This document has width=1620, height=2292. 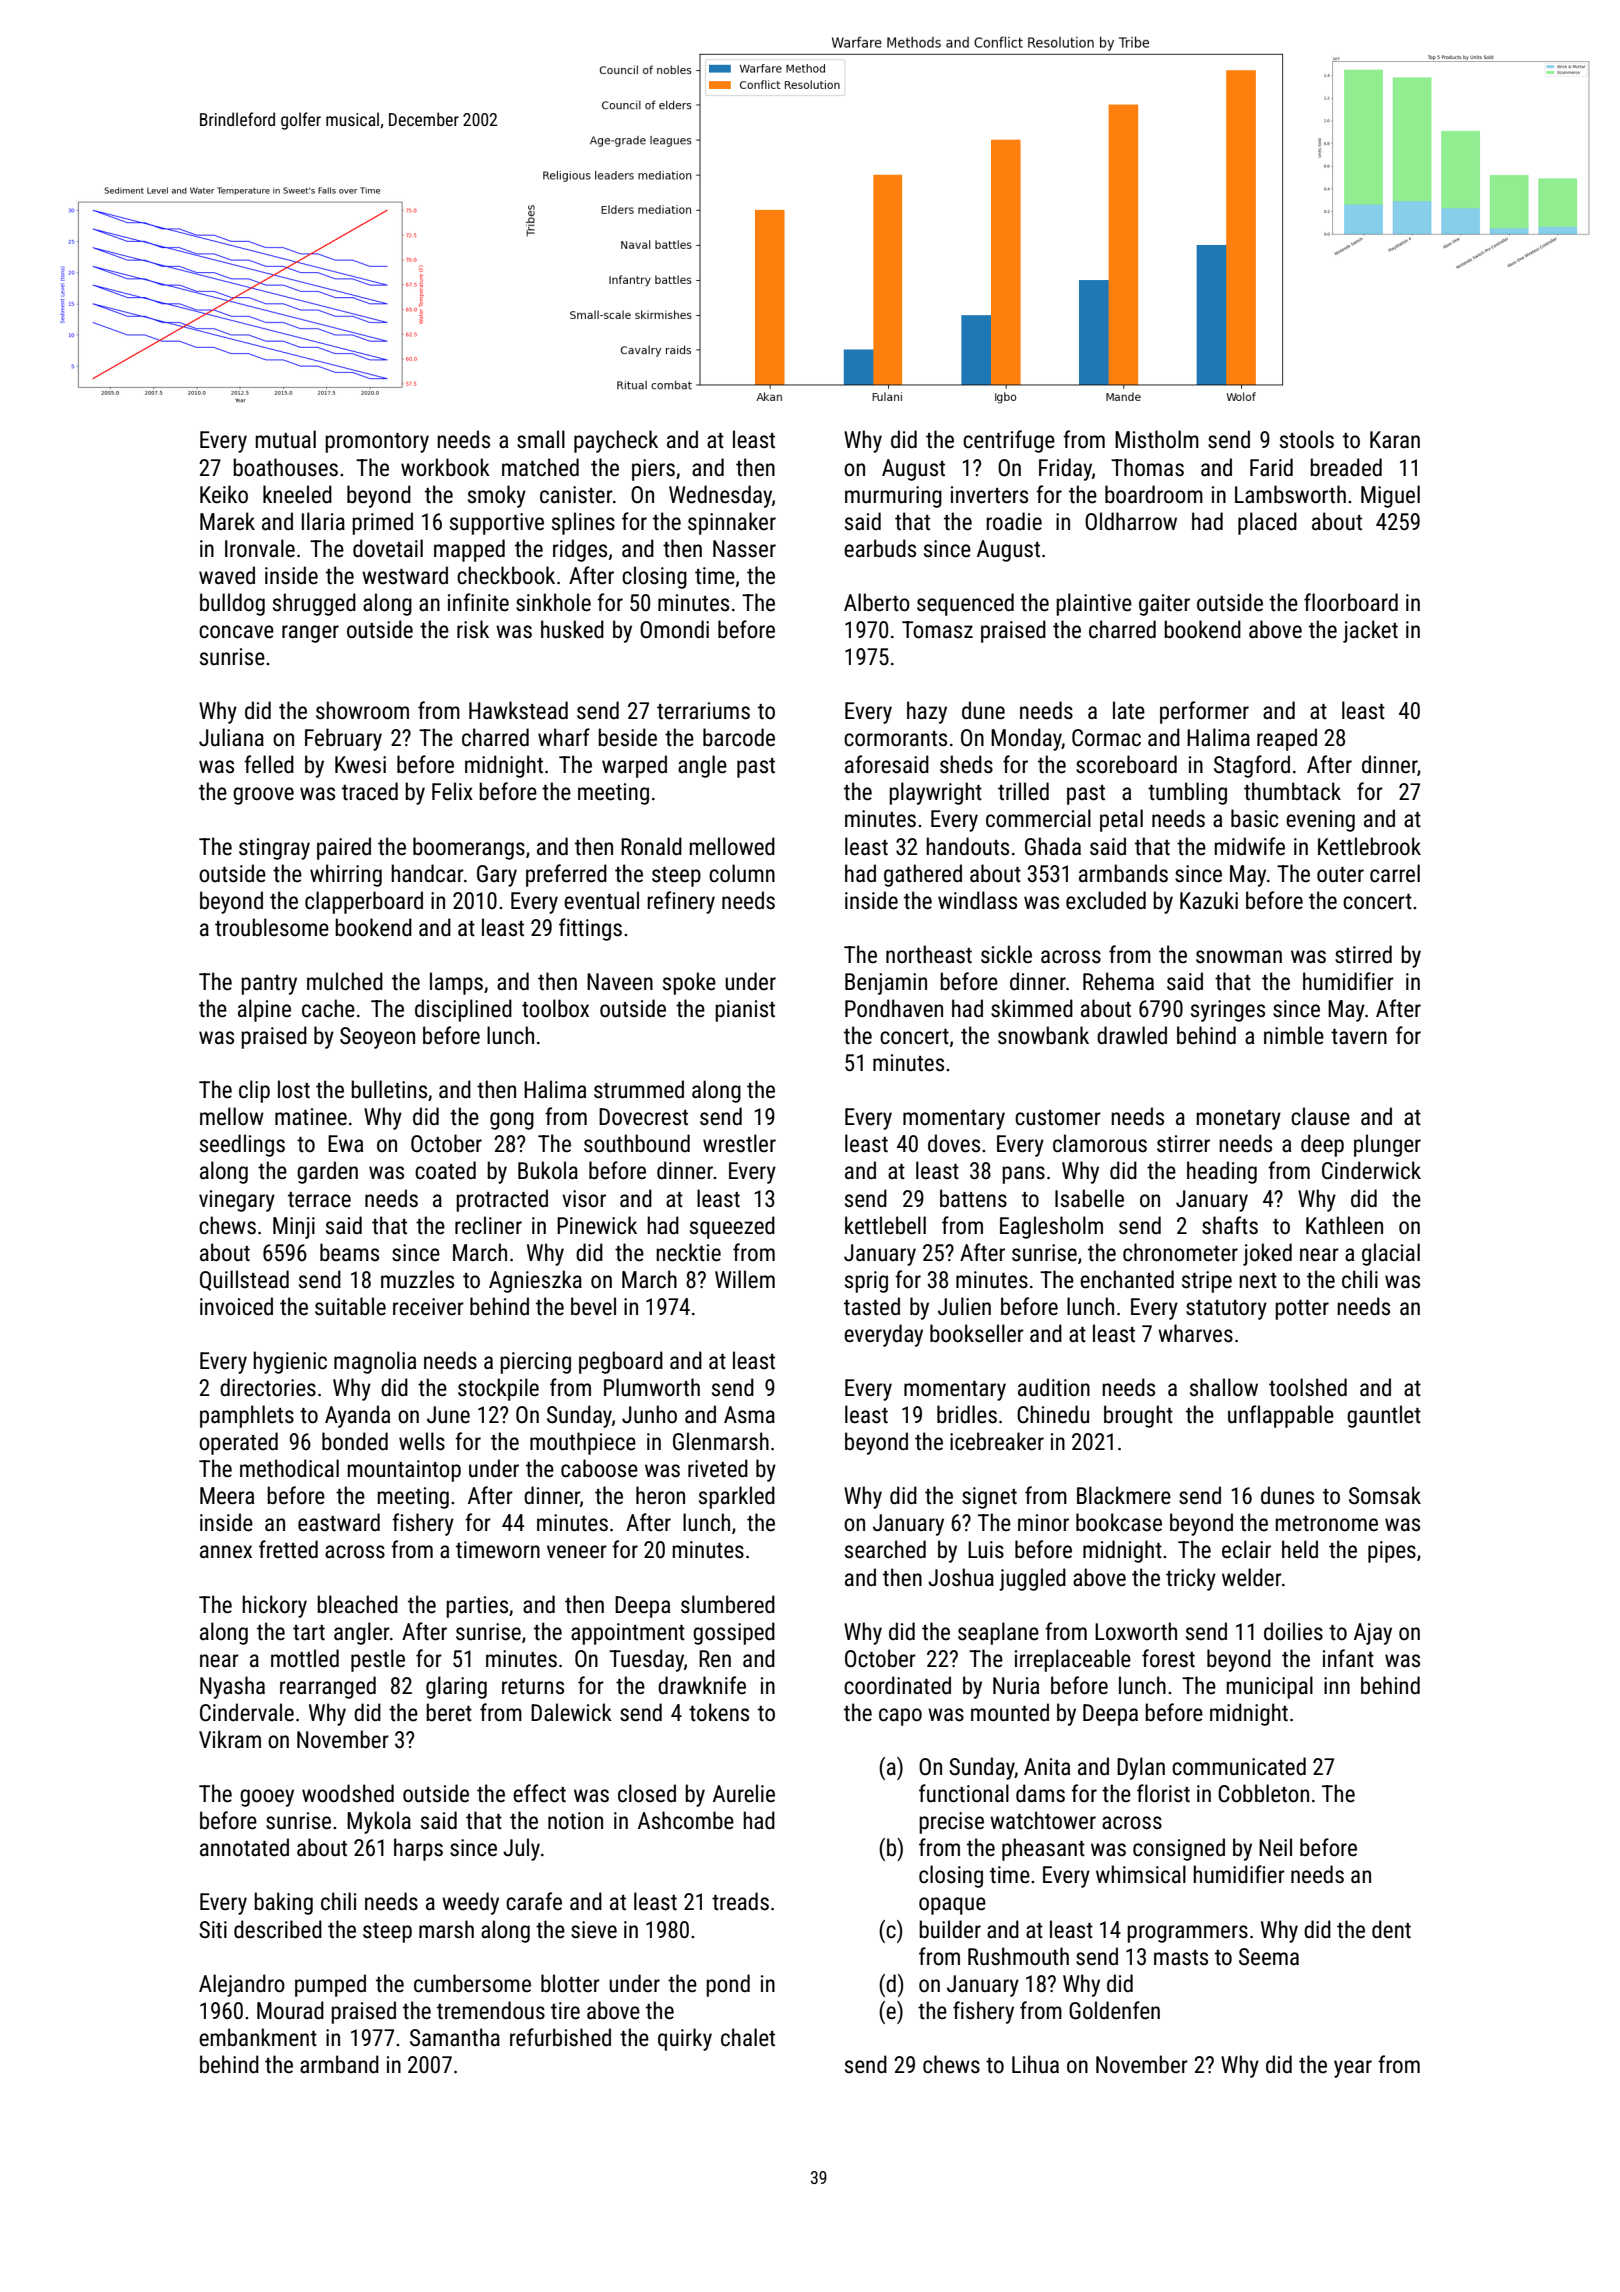 I want to click on inverters, so click(x=989, y=495).
